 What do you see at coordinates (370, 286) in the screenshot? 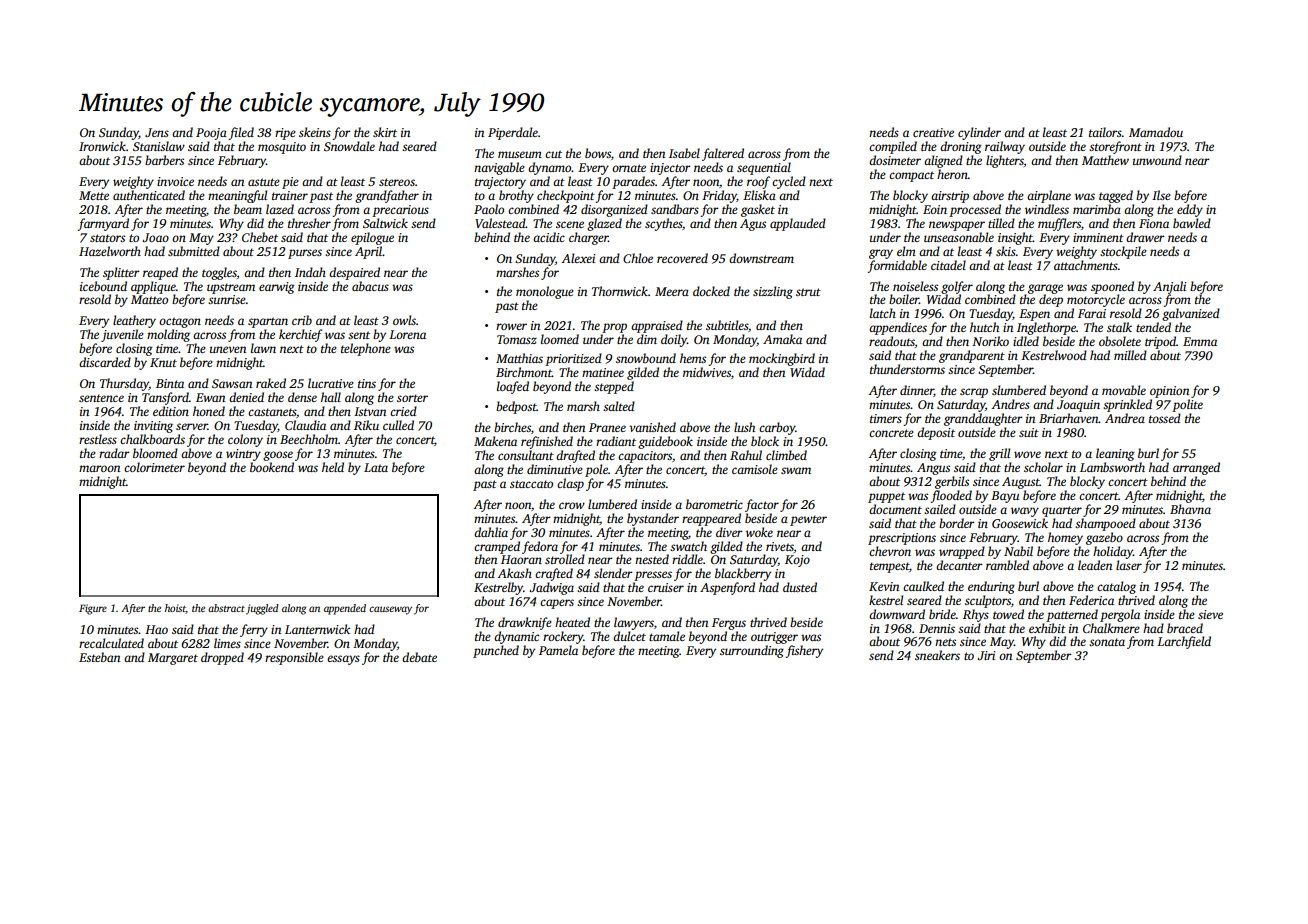
I see `abacus` at bounding box center [370, 286].
